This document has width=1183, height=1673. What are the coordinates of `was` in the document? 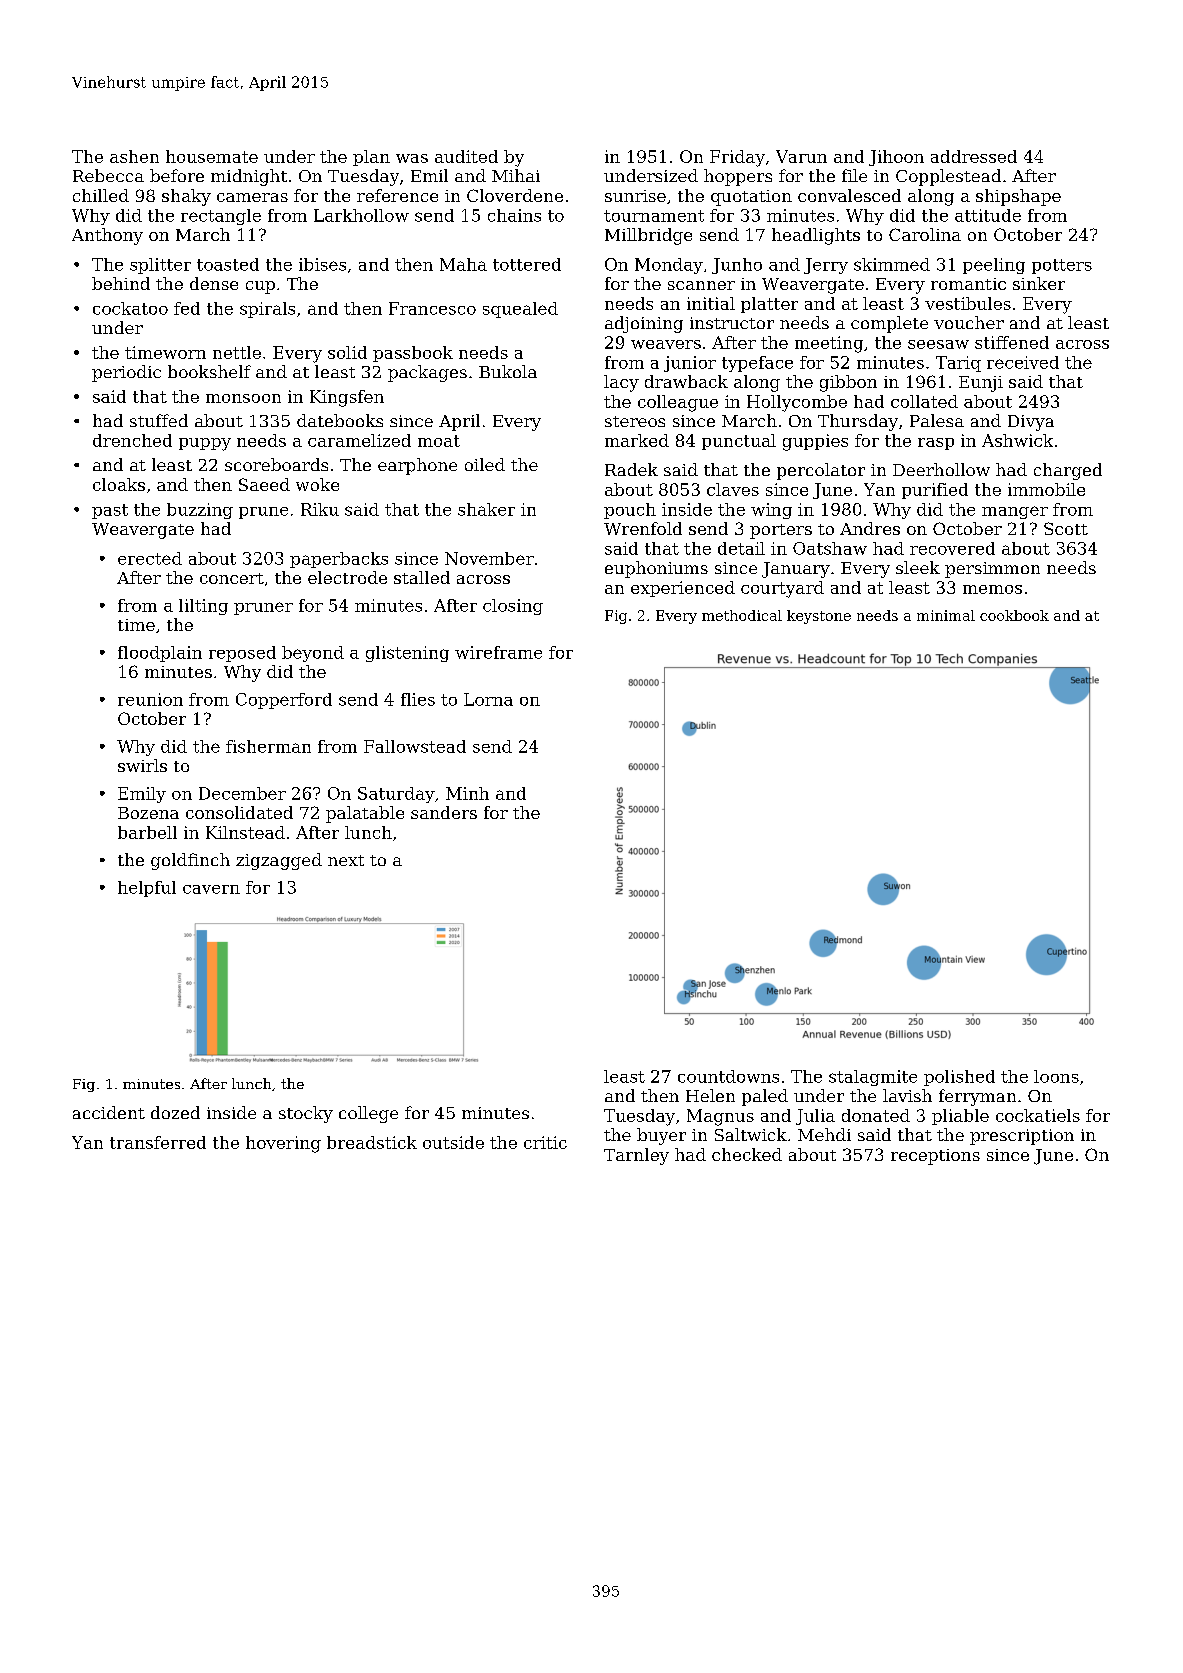 It's located at (412, 158).
